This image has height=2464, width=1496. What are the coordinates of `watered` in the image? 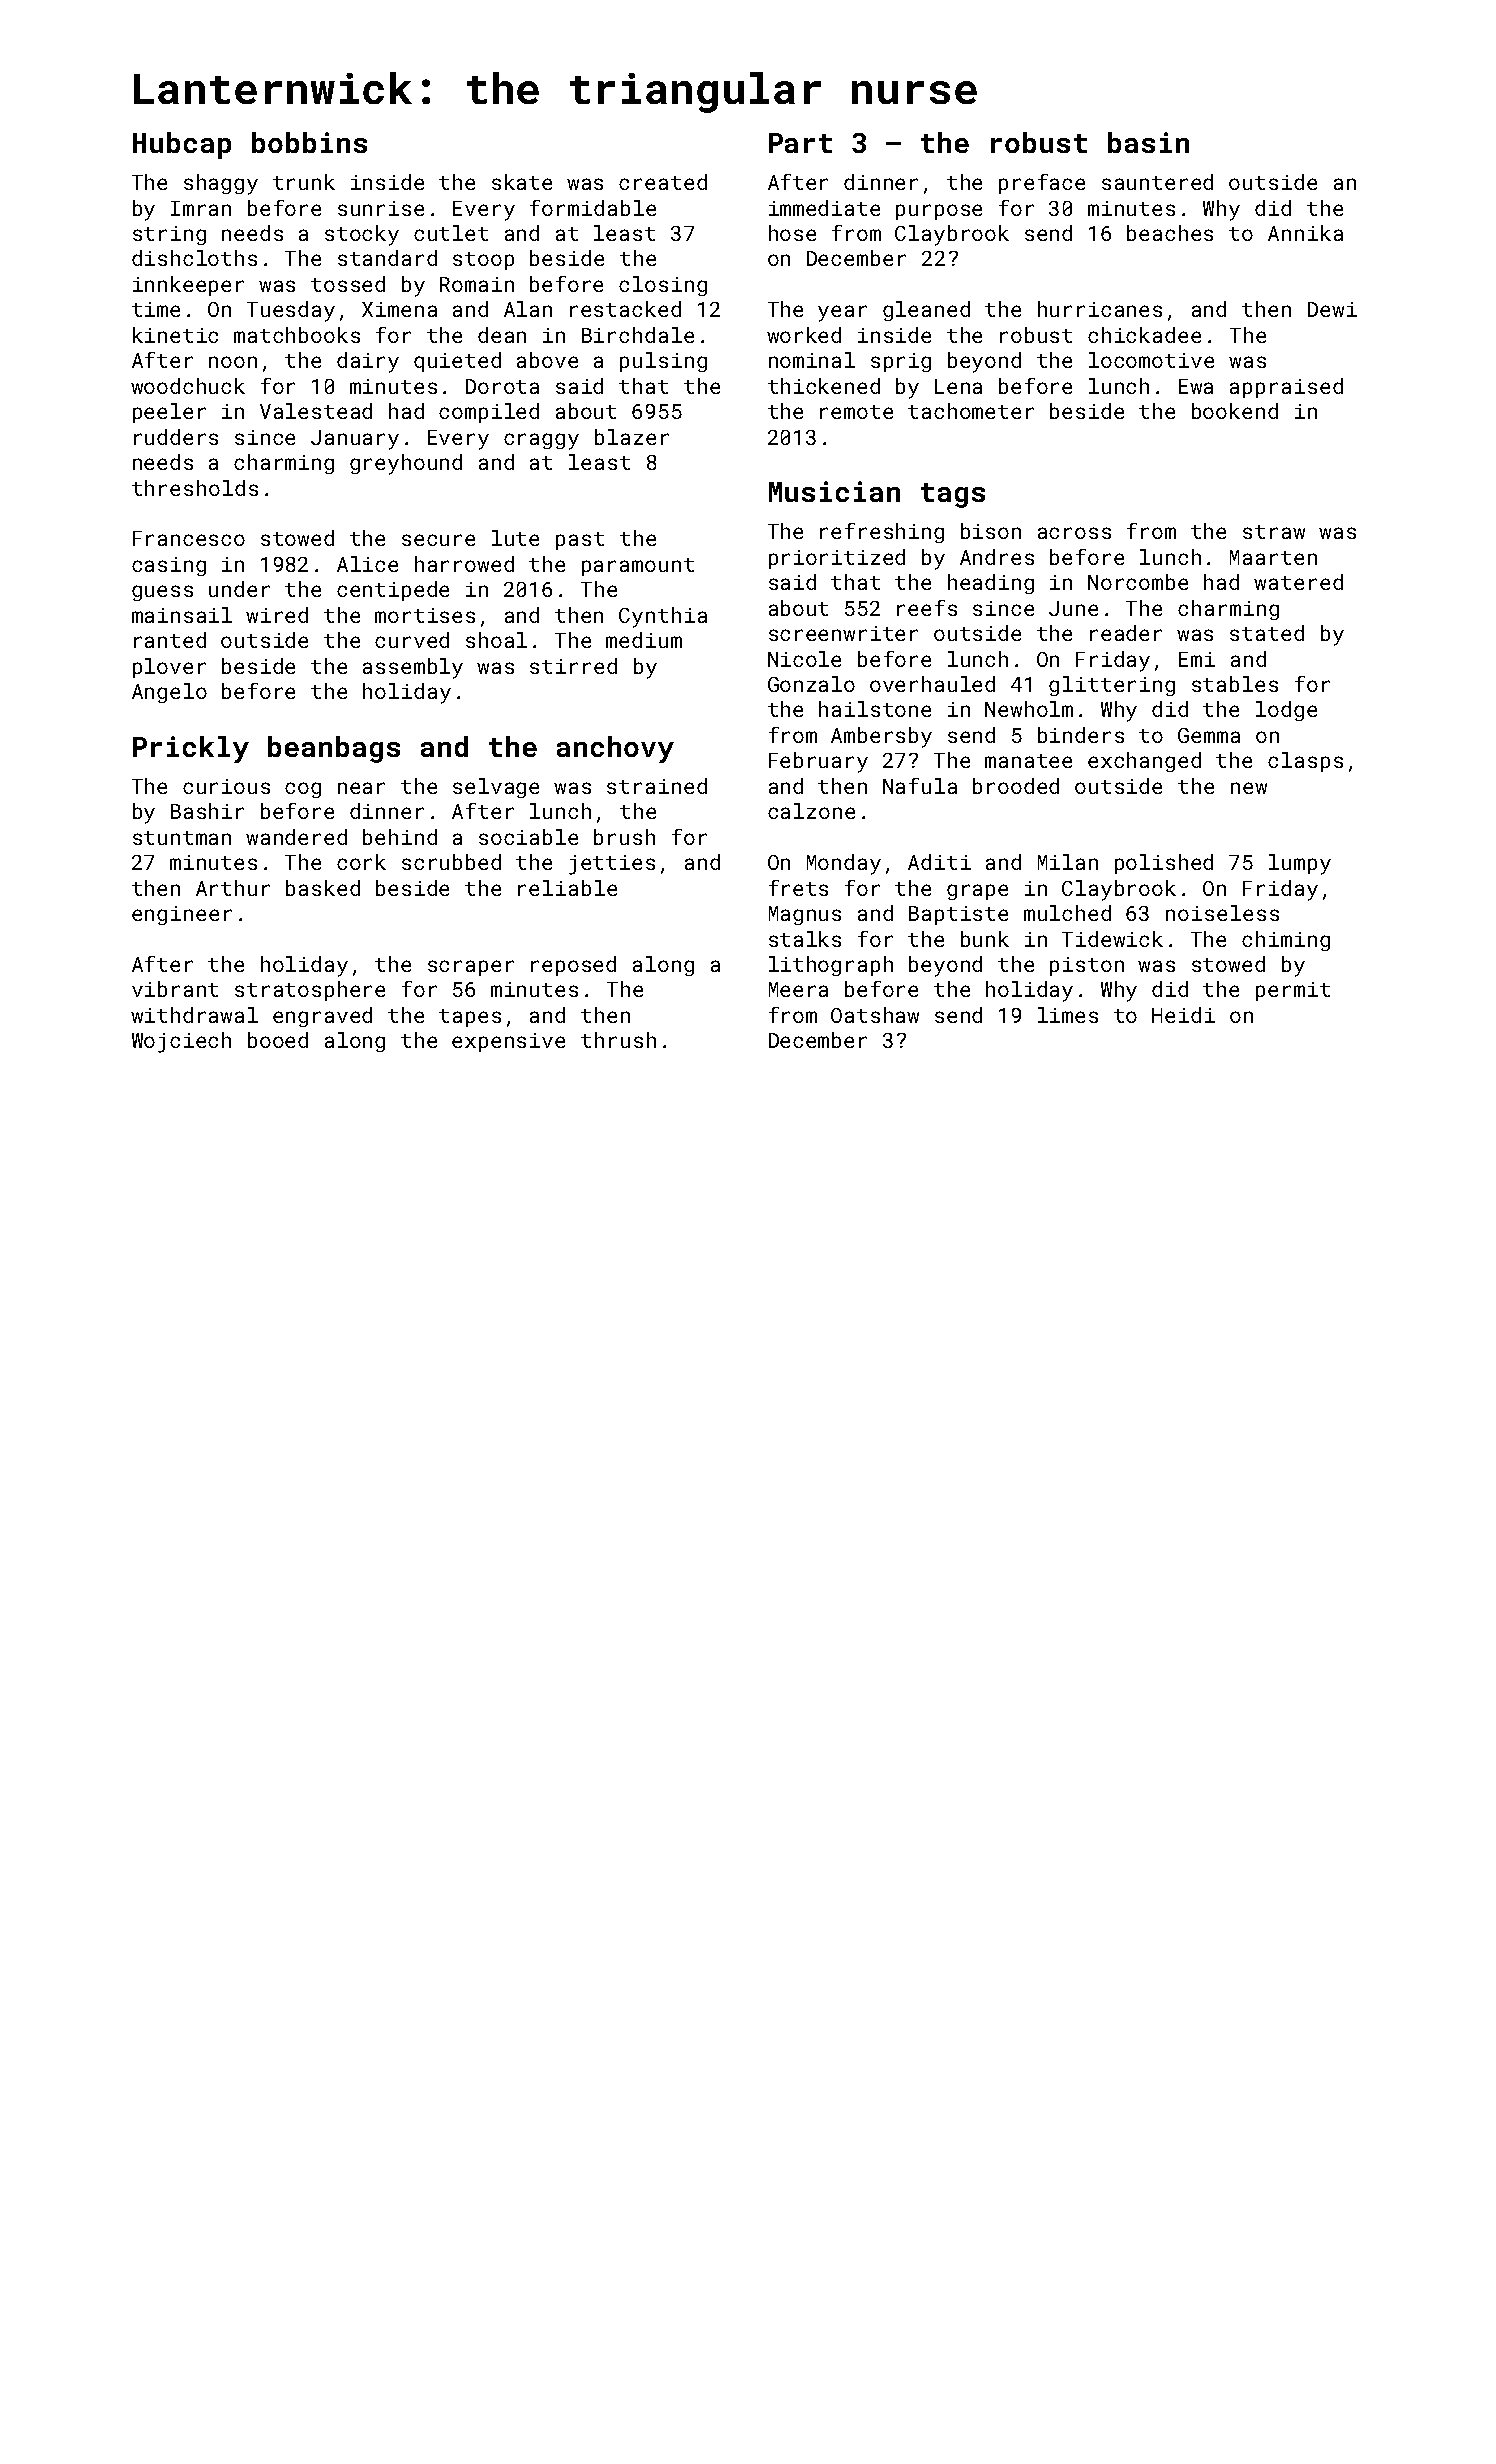 It's located at (1298, 582).
